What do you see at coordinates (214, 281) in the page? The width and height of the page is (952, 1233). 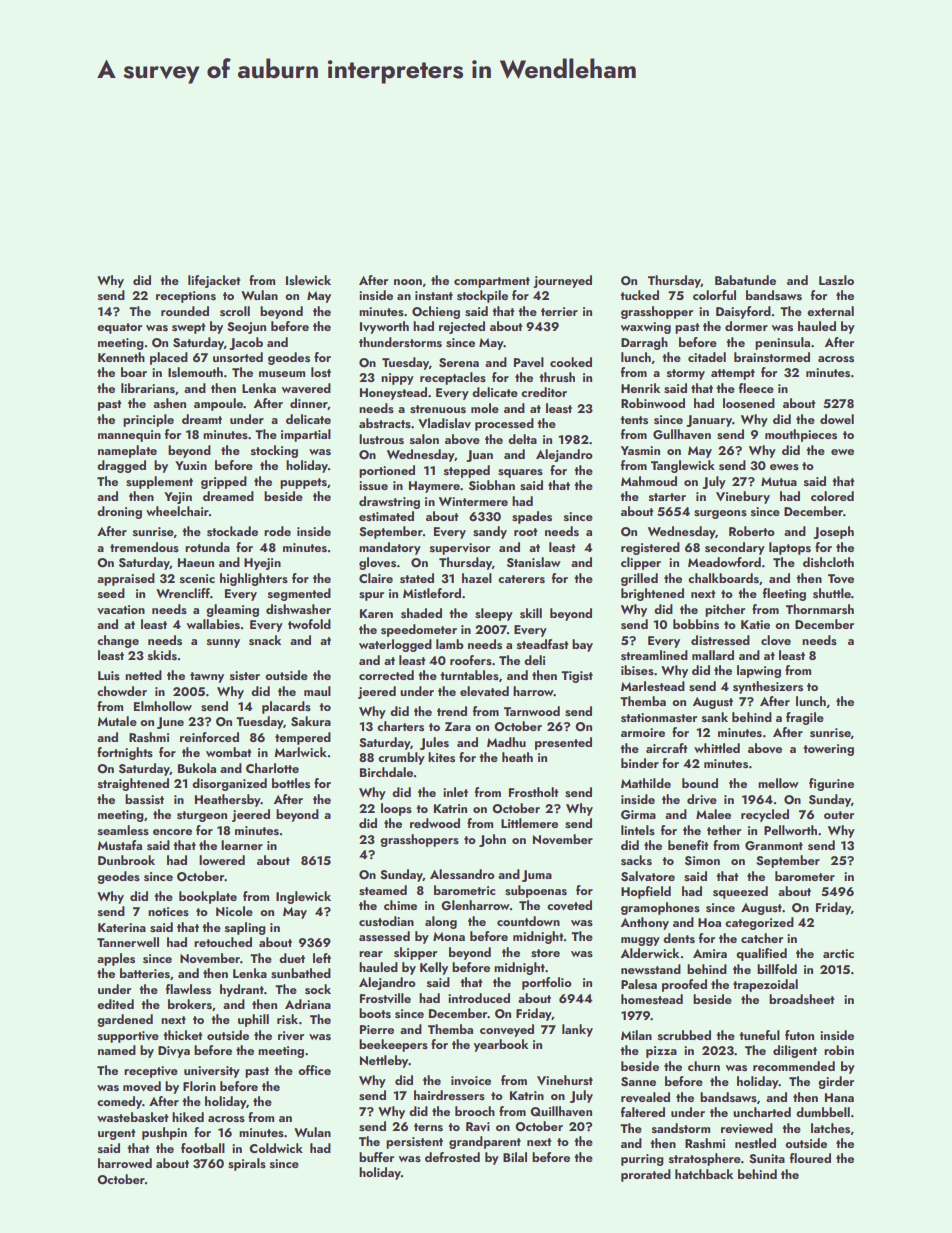 I see `lifejacket` at bounding box center [214, 281].
